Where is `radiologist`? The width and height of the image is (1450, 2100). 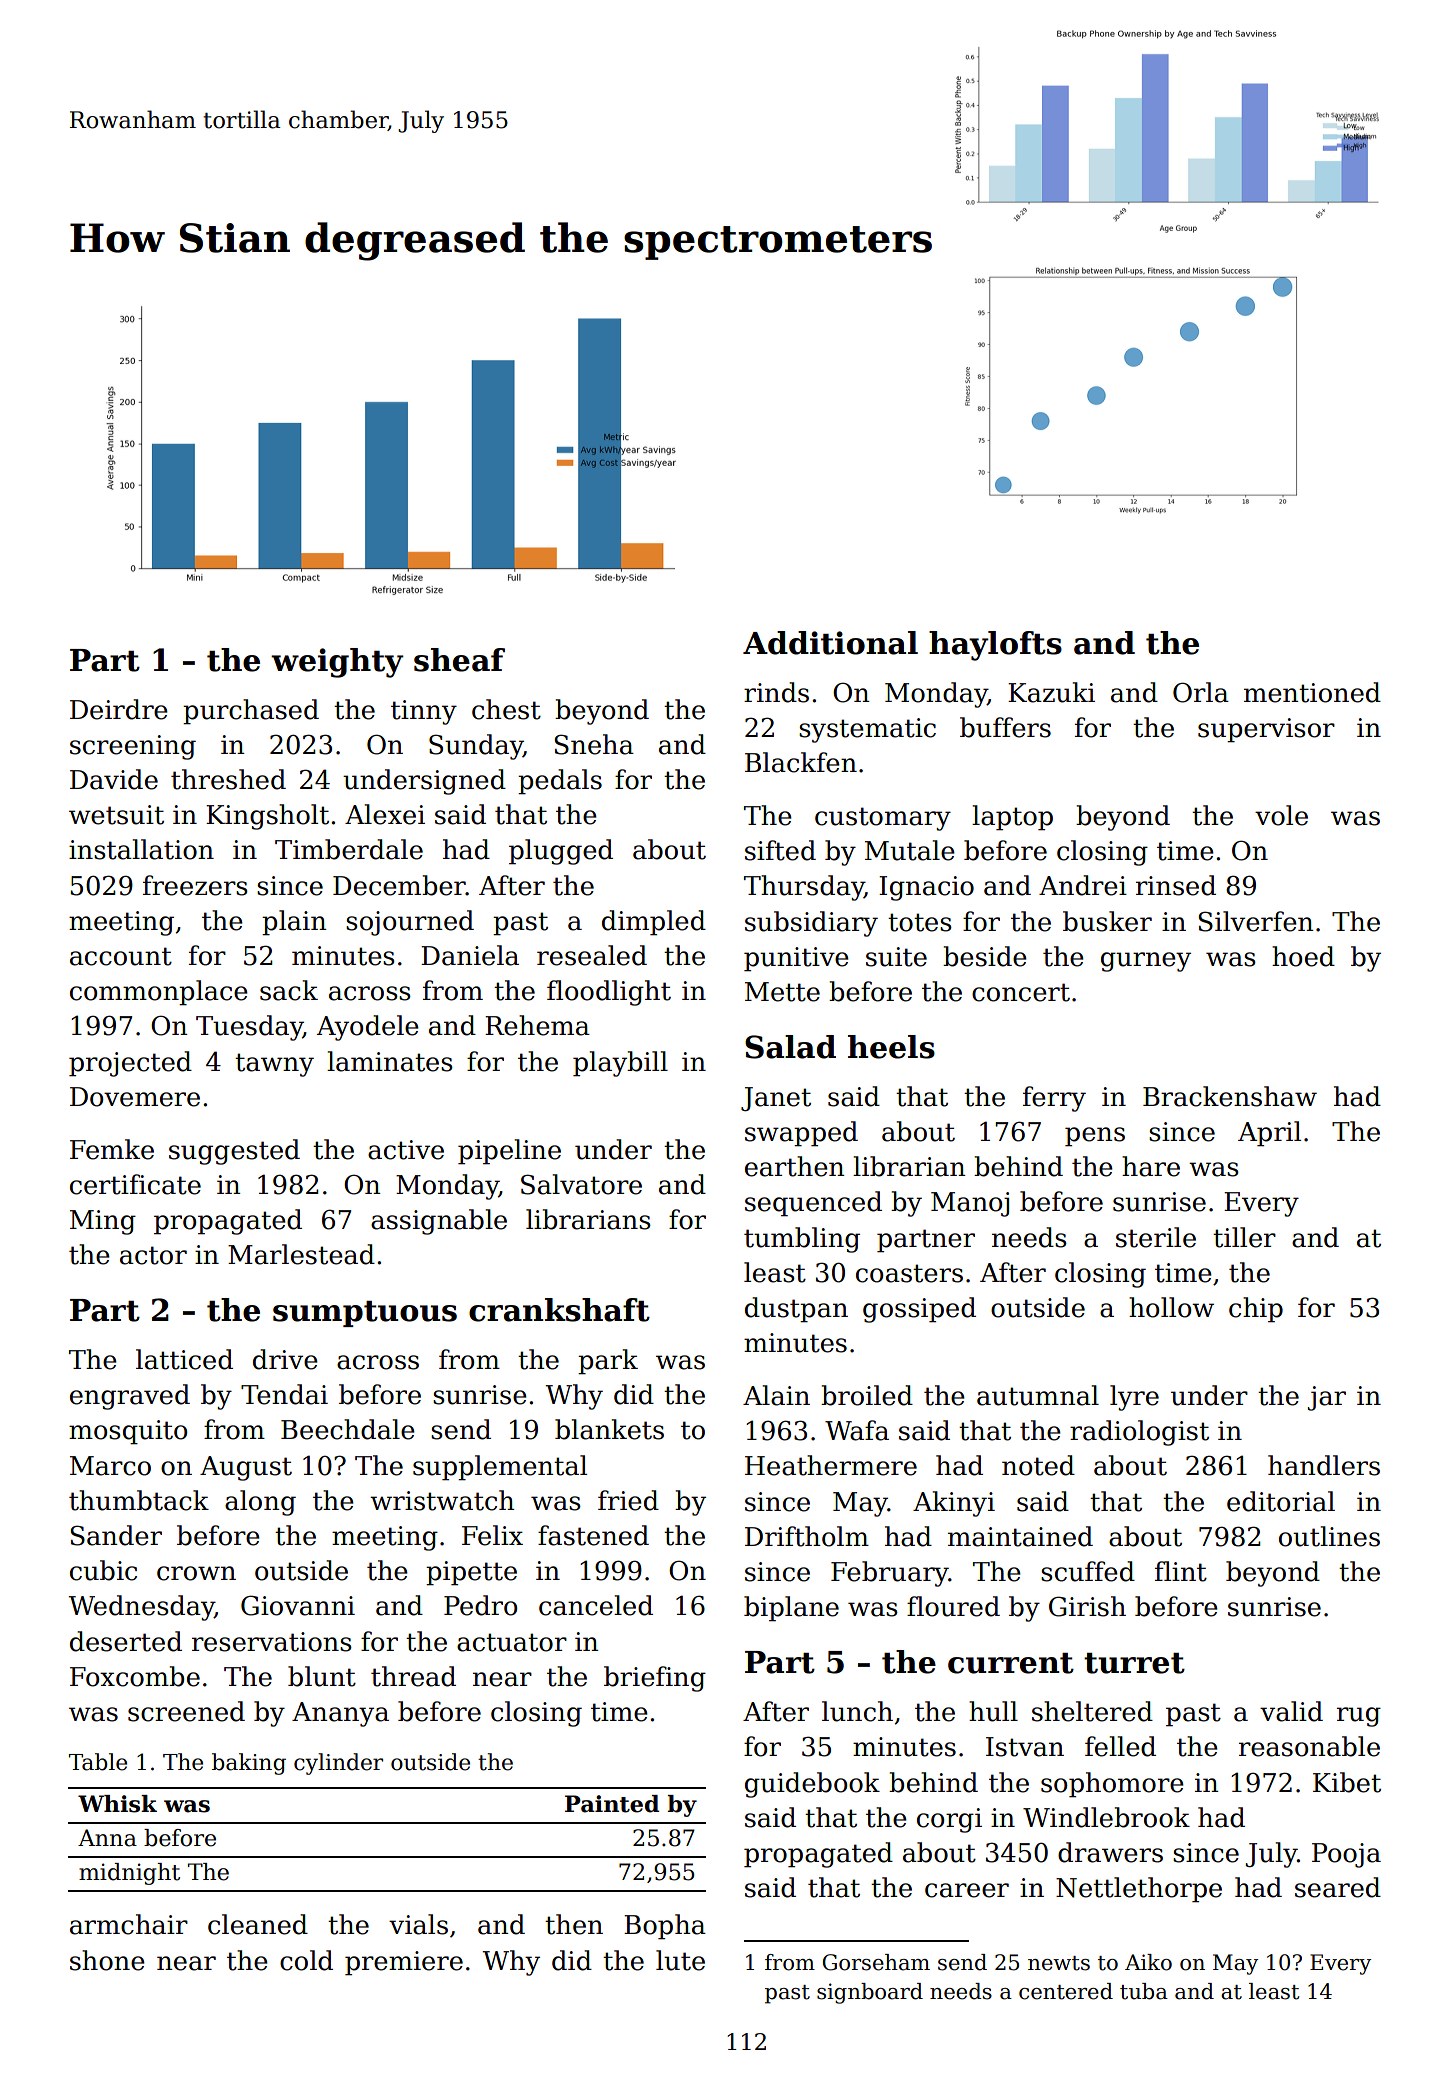
radiologist is located at coordinates (1139, 1433).
